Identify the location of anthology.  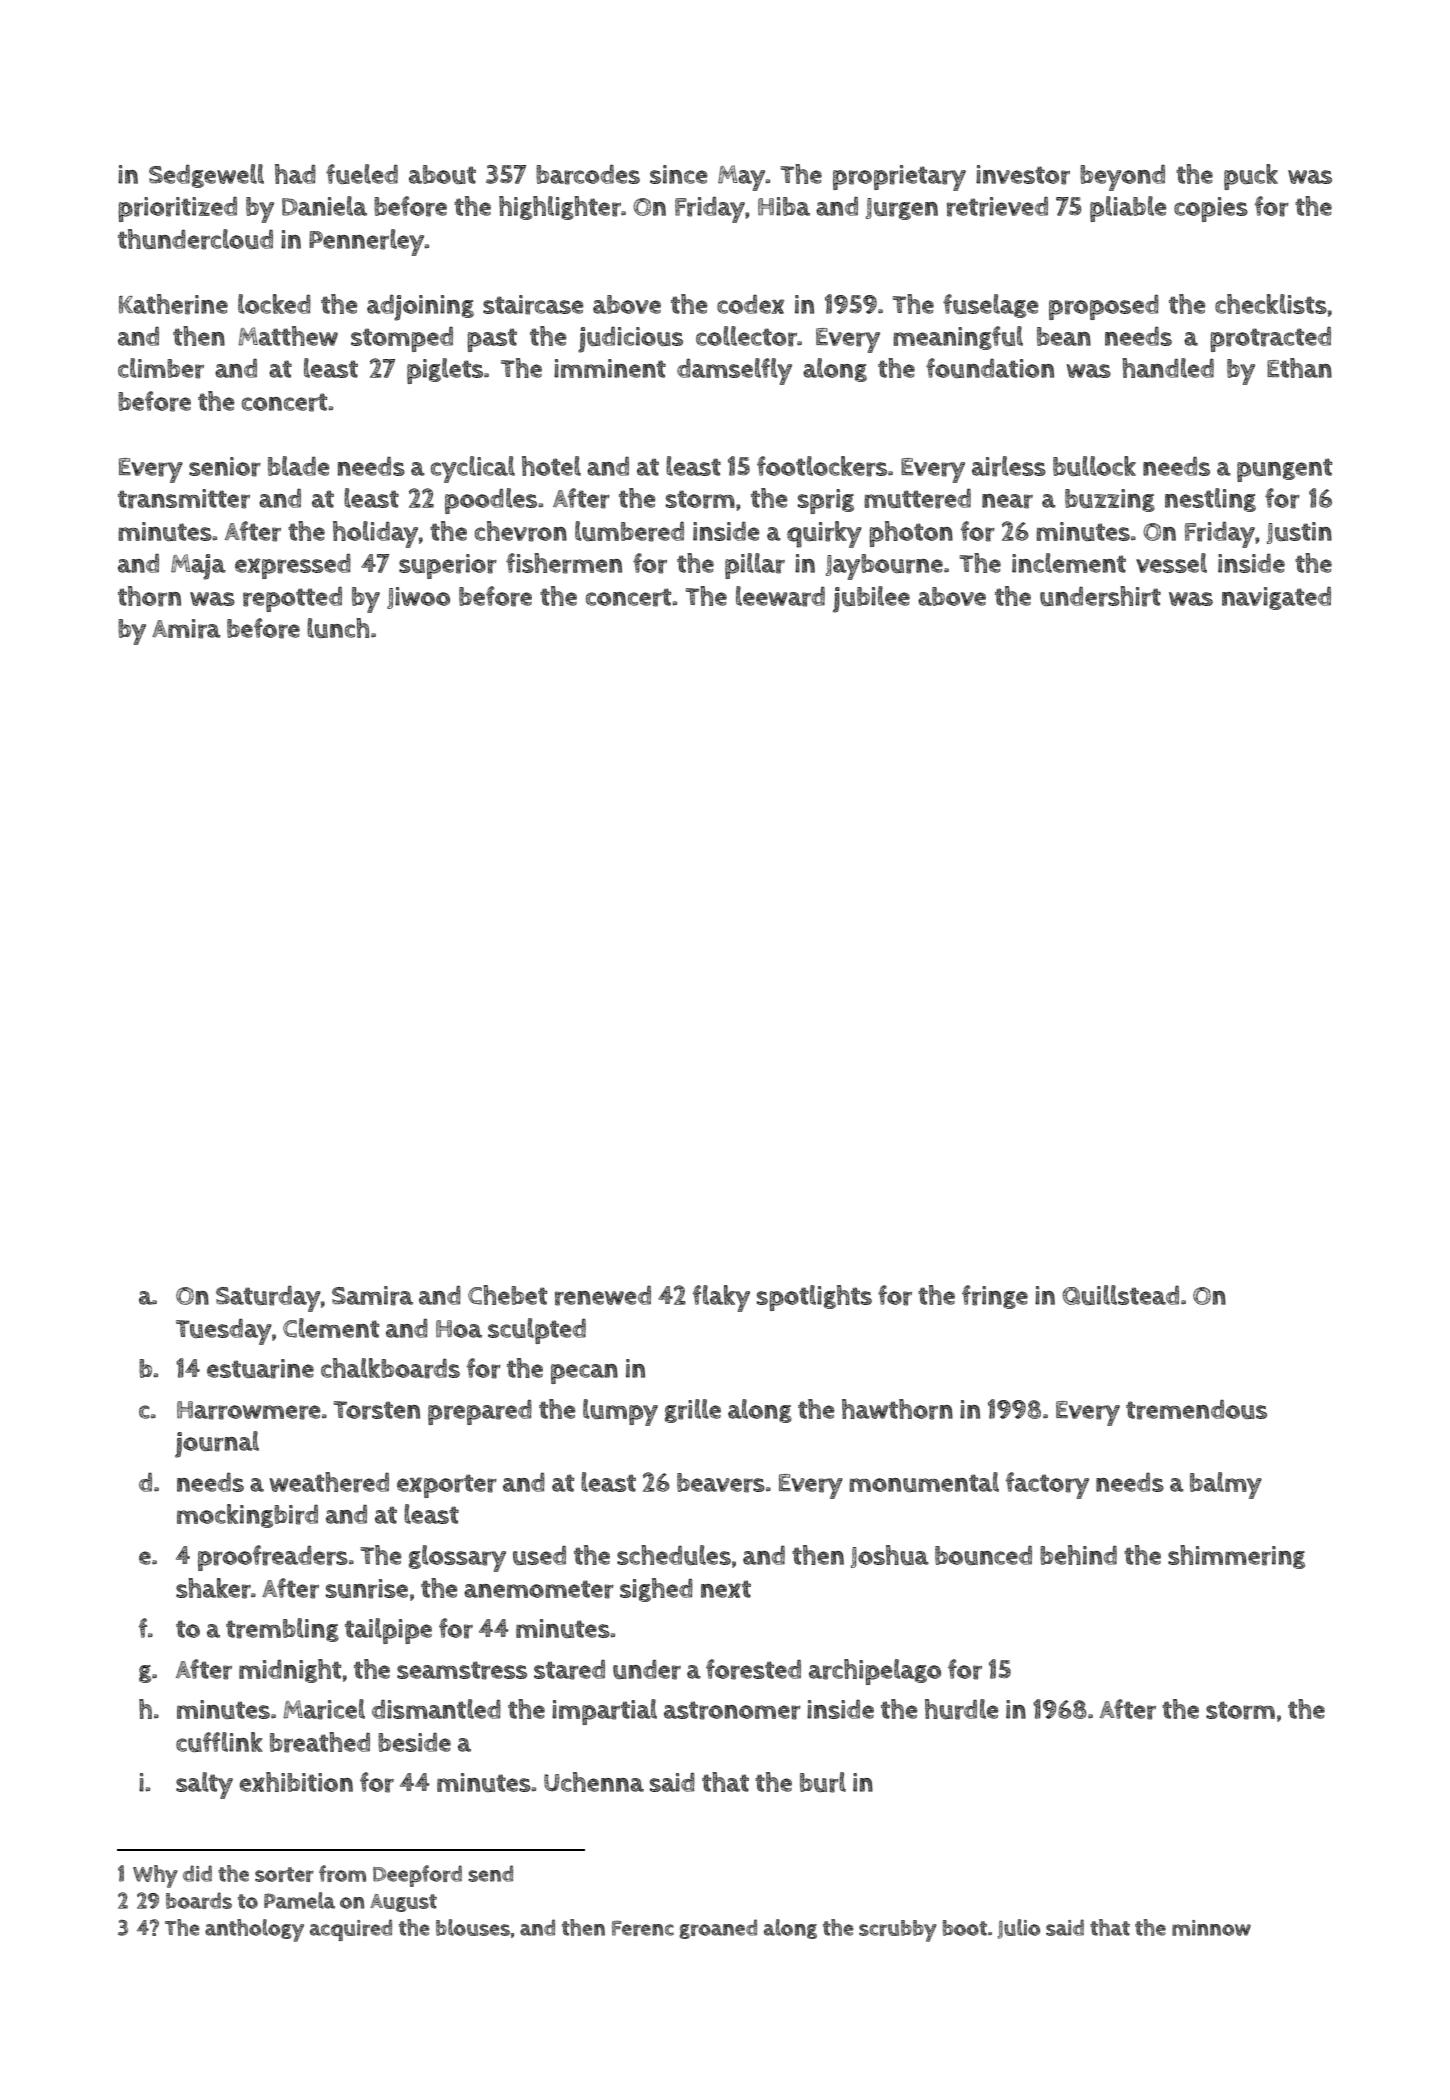
(254, 1930).
